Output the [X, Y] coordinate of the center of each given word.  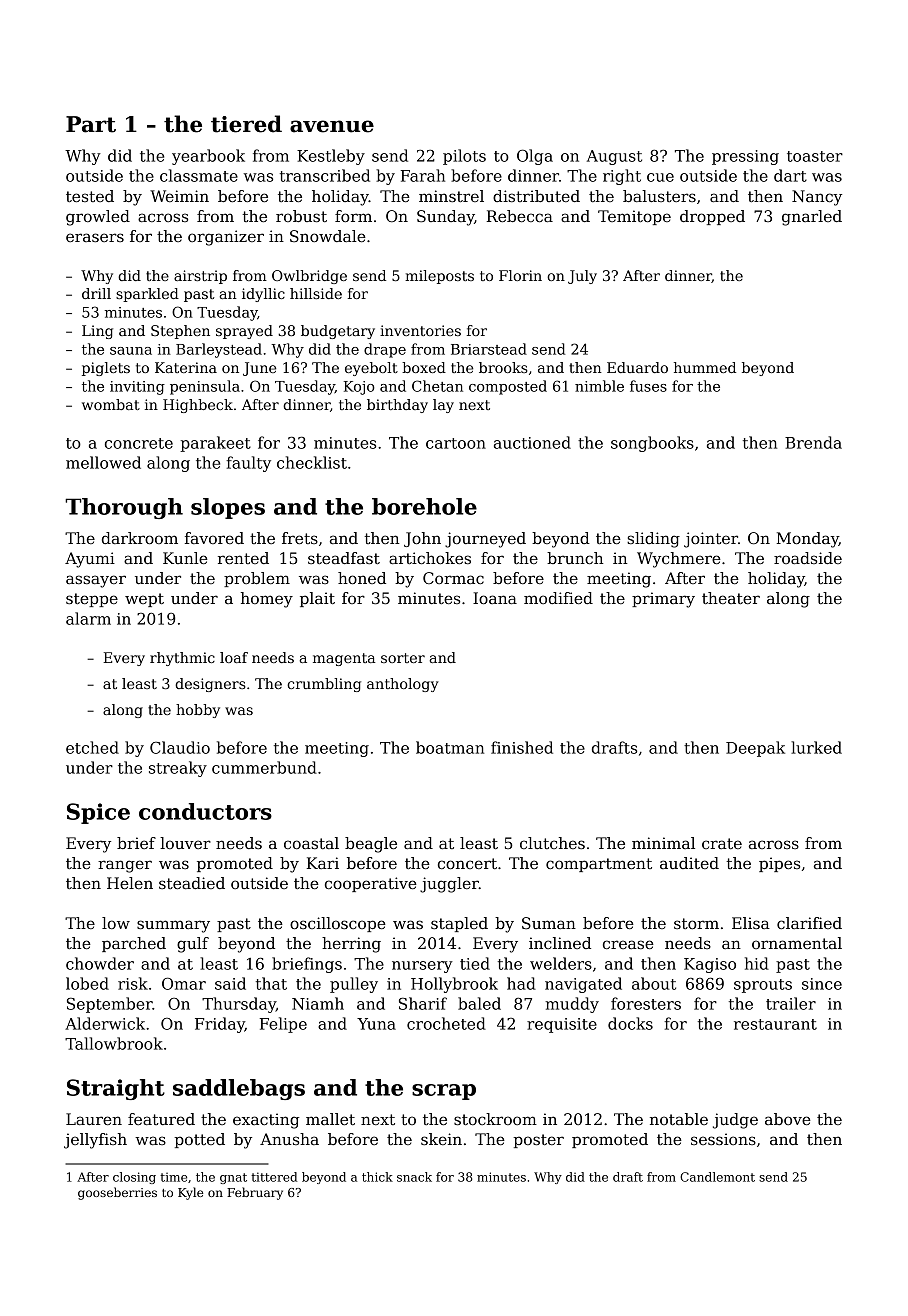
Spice [98, 813]
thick [377, 1177]
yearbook [208, 157]
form [353, 216]
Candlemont [717, 1177]
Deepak [755, 749]
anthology [403, 685]
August [614, 157]
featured [161, 1119]
